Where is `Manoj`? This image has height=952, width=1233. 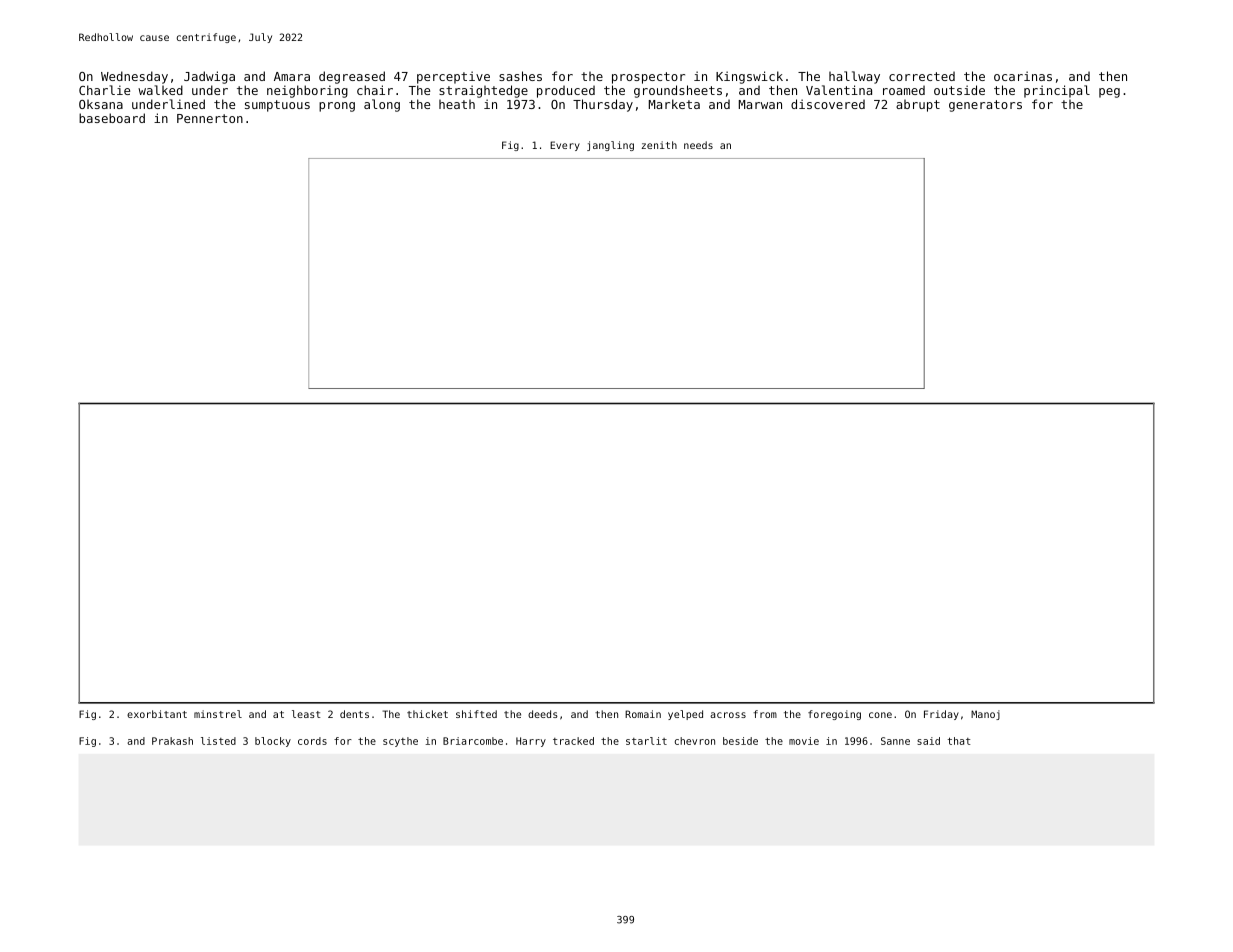 Manoj is located at coordinates (985, 715).
